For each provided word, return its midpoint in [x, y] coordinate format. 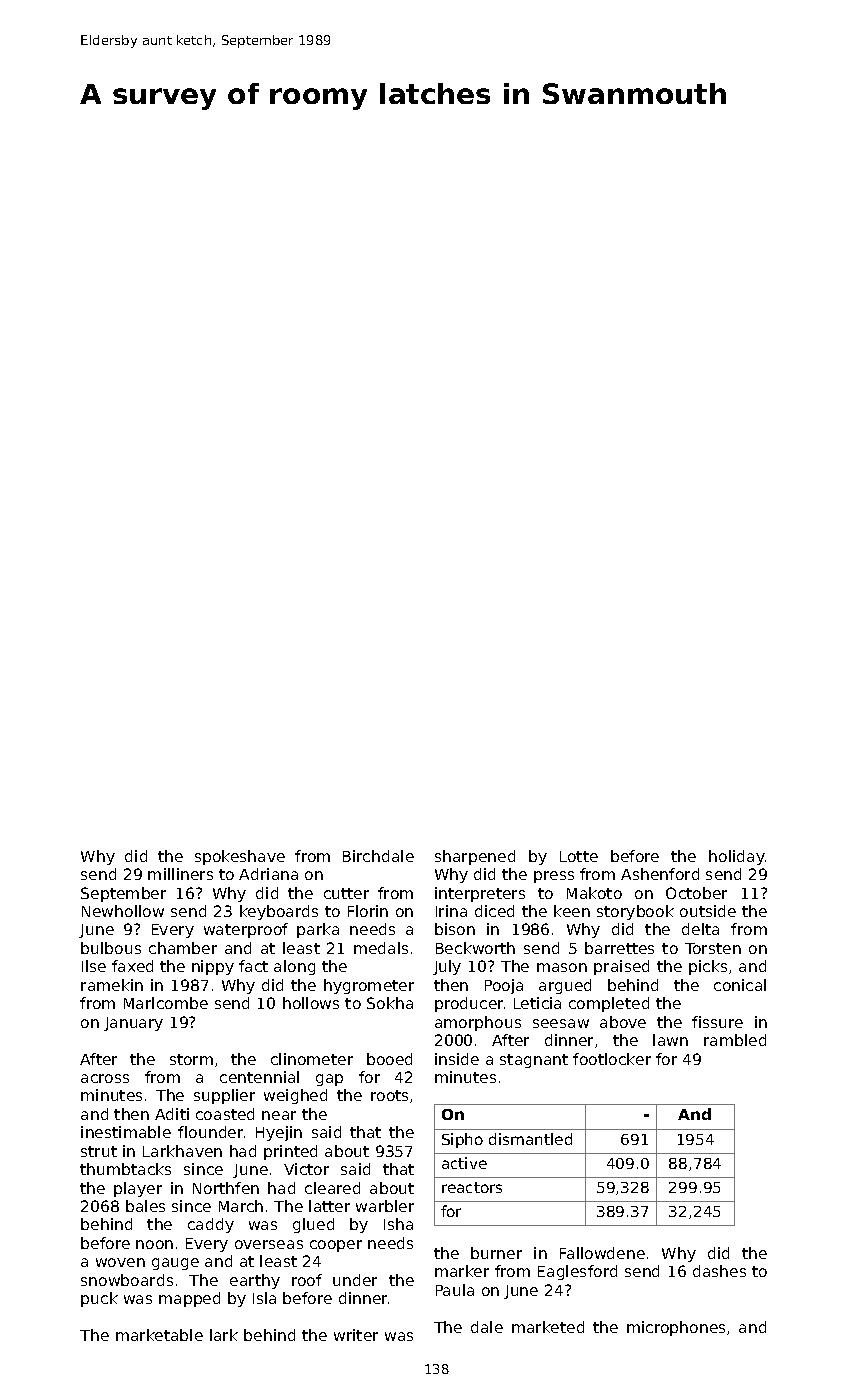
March [241, 1206]
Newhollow [123, 911]
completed [609, 1004]
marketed [548, 1327]
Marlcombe [166, 1003]
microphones [676, 1328]
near [279, 1115]
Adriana [268, 874]
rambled [735, 1040]
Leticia [537, 1003]
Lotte [579, 856]
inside [457, 1059]
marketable [159, 1335]
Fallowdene [602, 1253]
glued [313, 1225]
